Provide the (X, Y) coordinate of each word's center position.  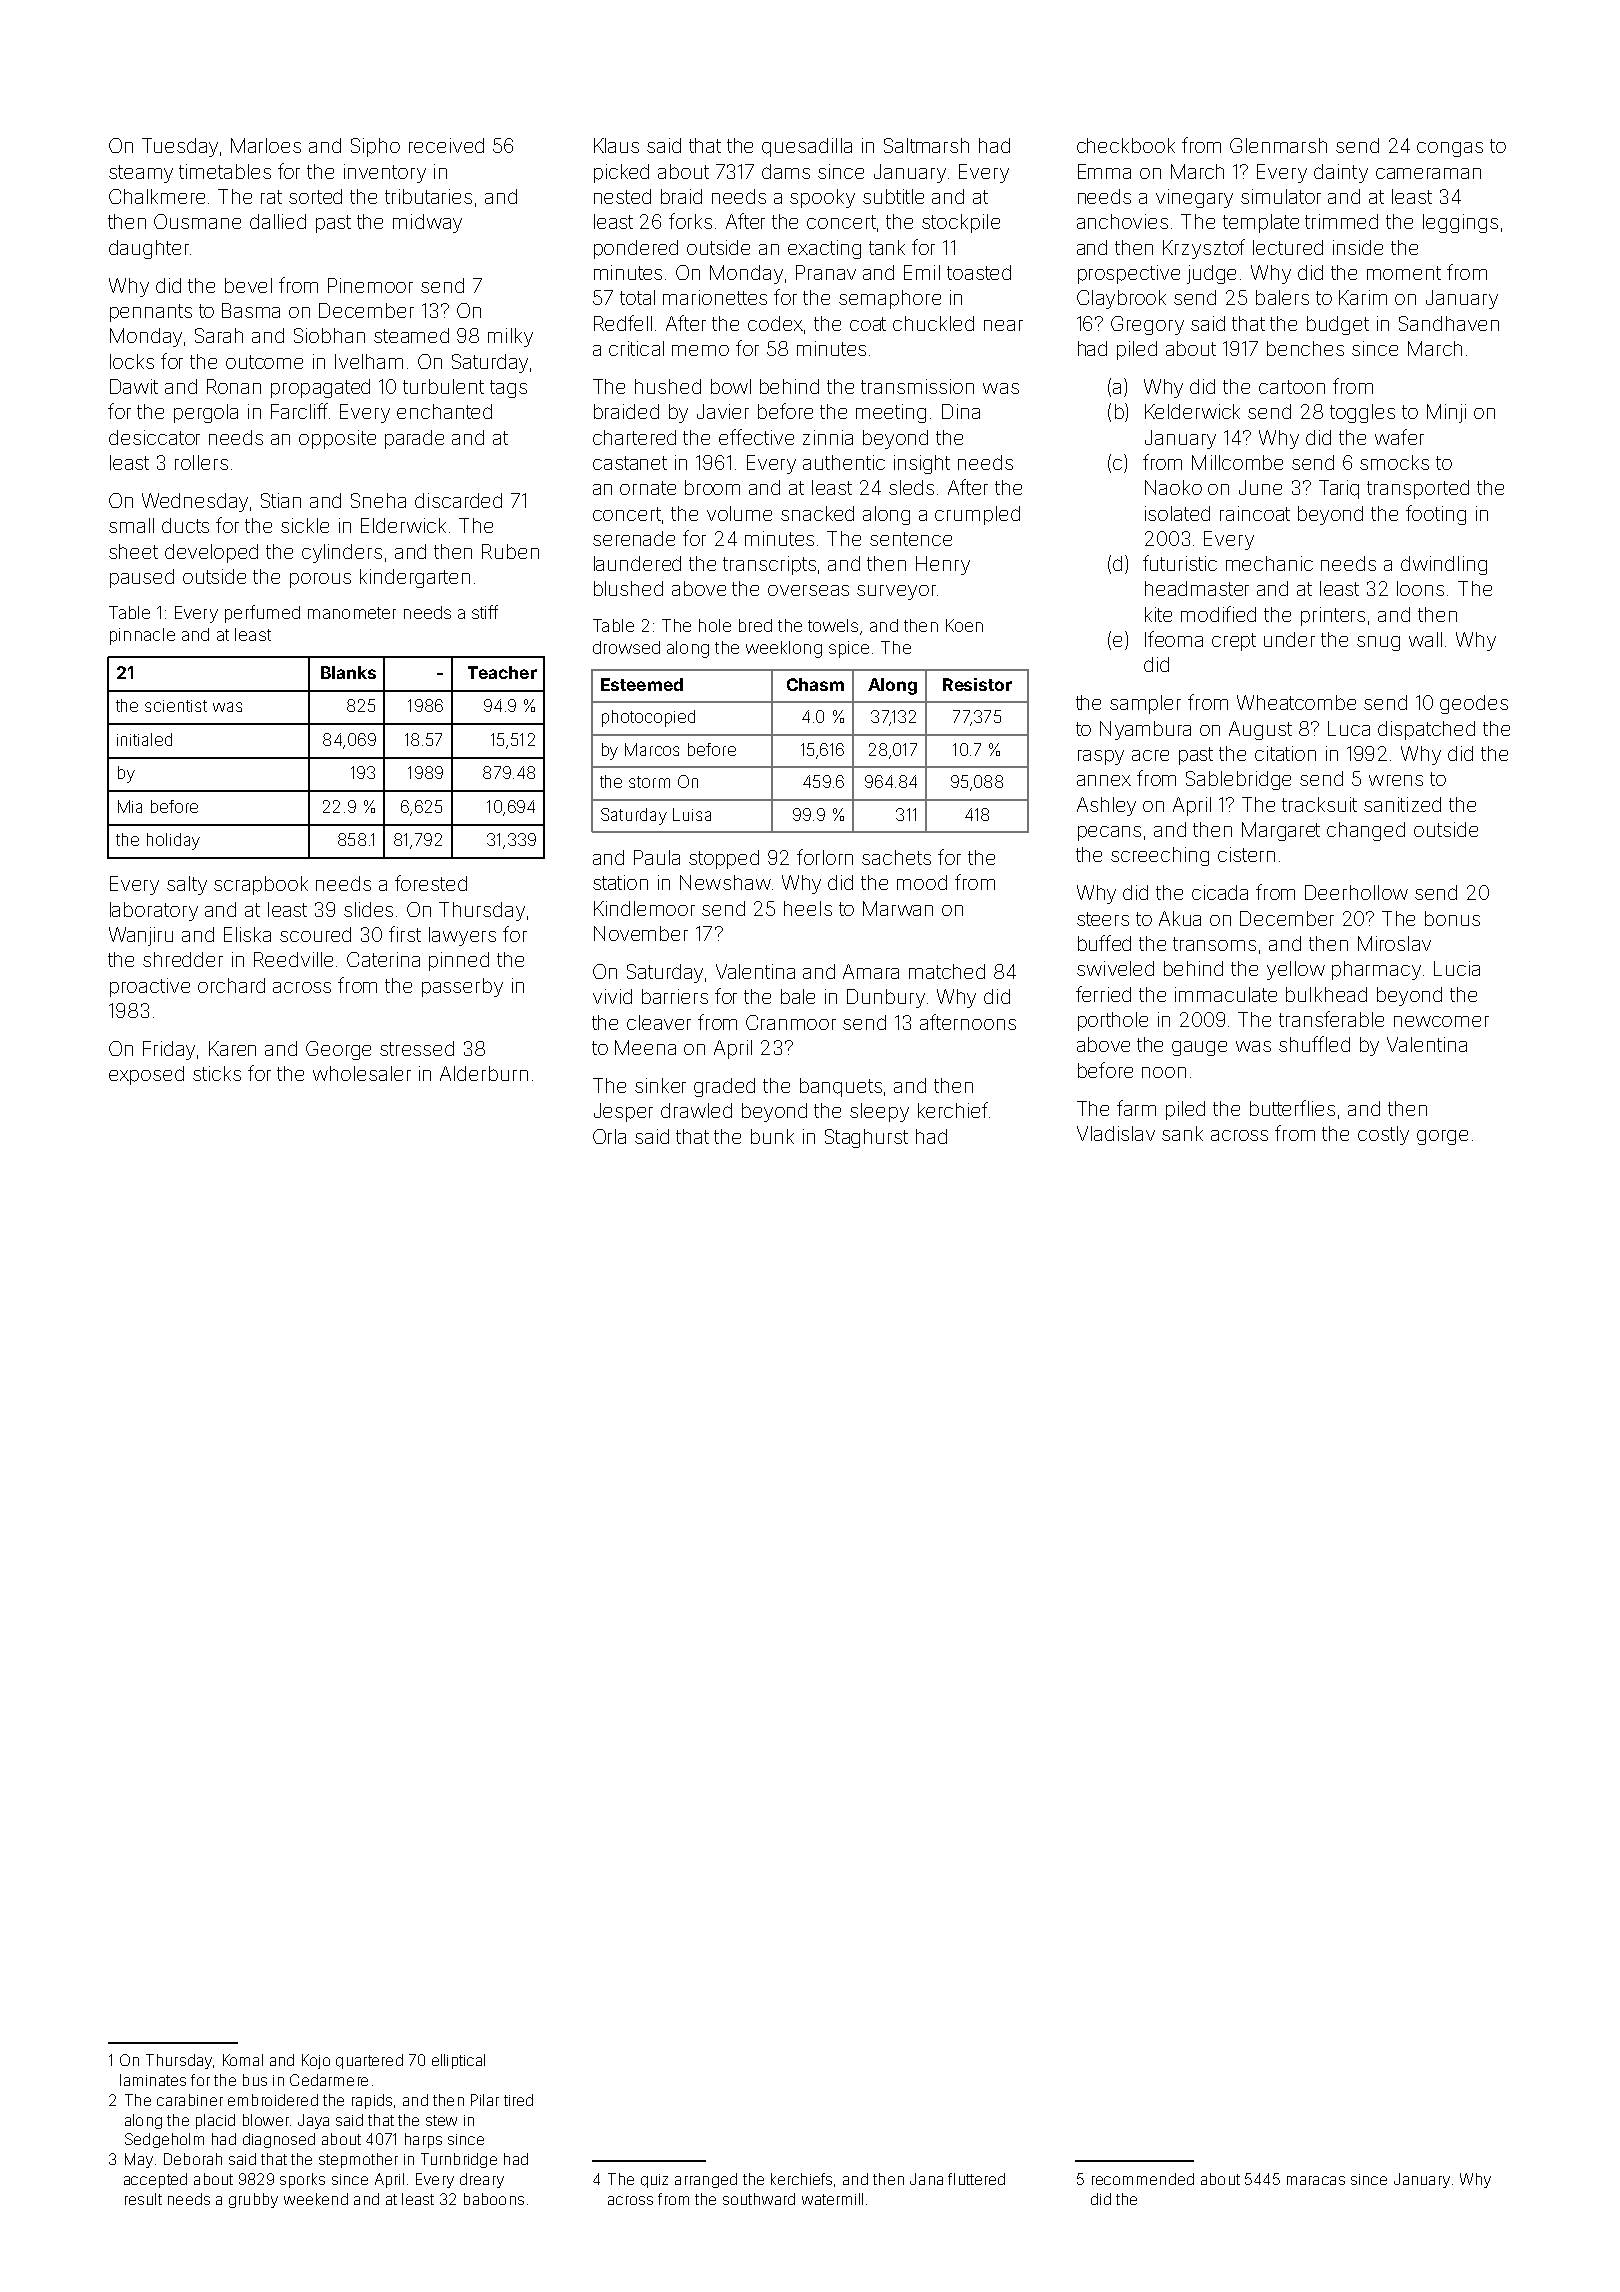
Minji (1446, 413)
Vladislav (1116, 1133)
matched (947, 971)
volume (739, 513)
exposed (146, 1075)
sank (1182, 1133)
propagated (320, 388)
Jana (926, 2179)
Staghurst (866, 1138)
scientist (176, 706)
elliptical (458, 2061)
